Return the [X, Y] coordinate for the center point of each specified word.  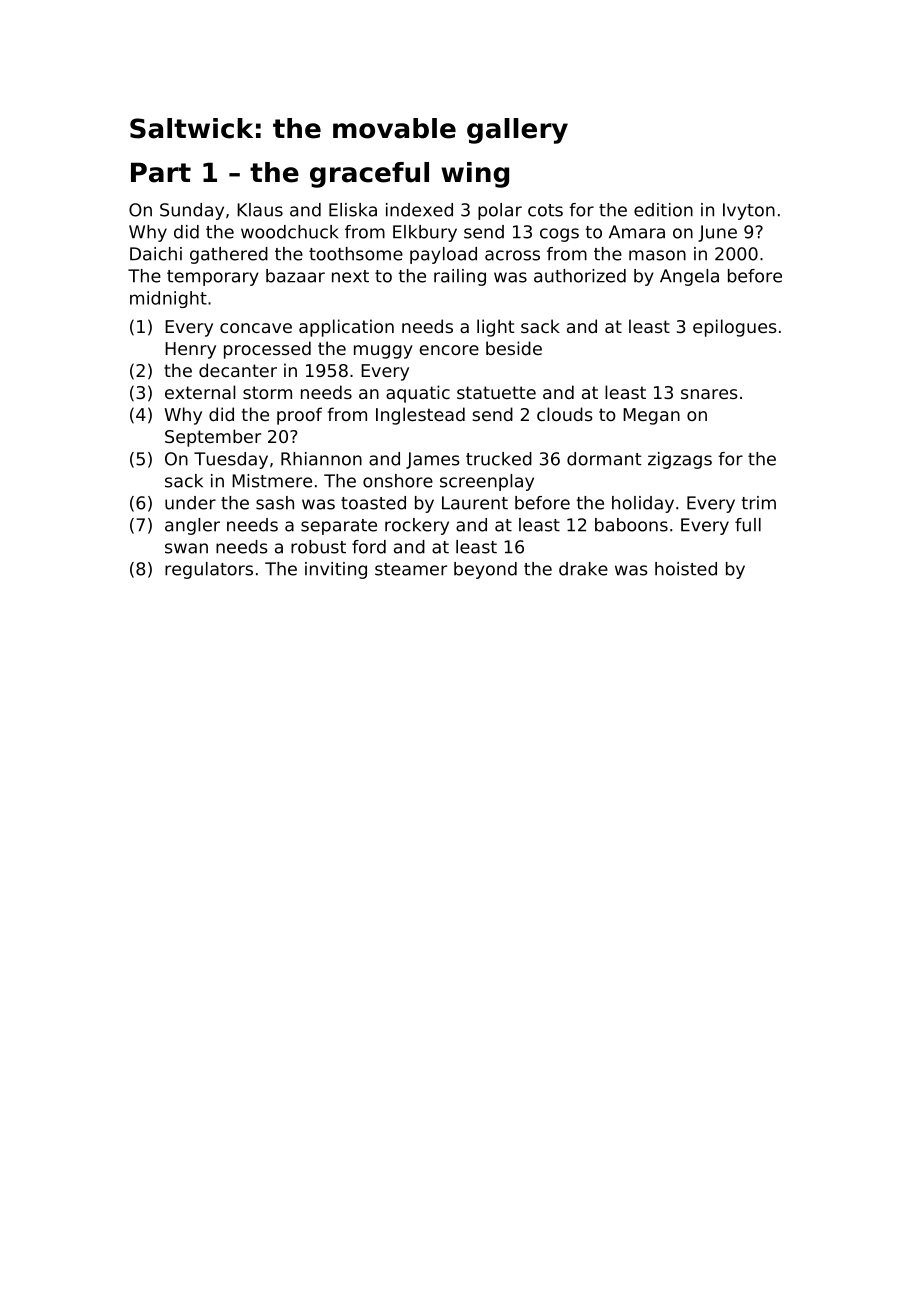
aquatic [418, 394]
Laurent [475, 503]
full [748, 525]
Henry [190, 350]
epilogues [735, 328]
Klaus [260, 210]
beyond [485, 570]
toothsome [356, 254]
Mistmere [272, 481]
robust [318, 547]
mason [657, 255]
